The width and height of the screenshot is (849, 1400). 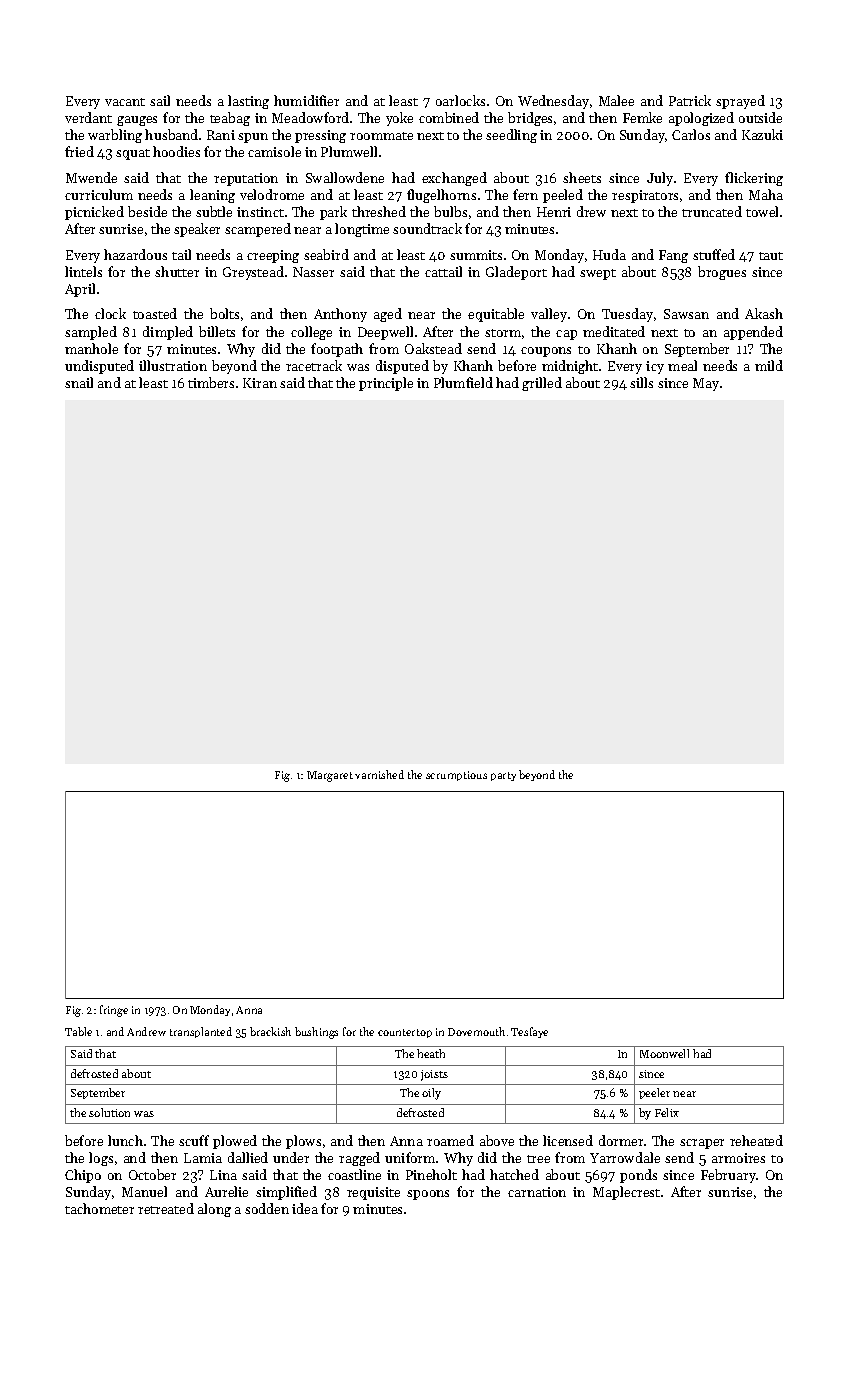 I want to click on party, so click(x=503, y=776).
